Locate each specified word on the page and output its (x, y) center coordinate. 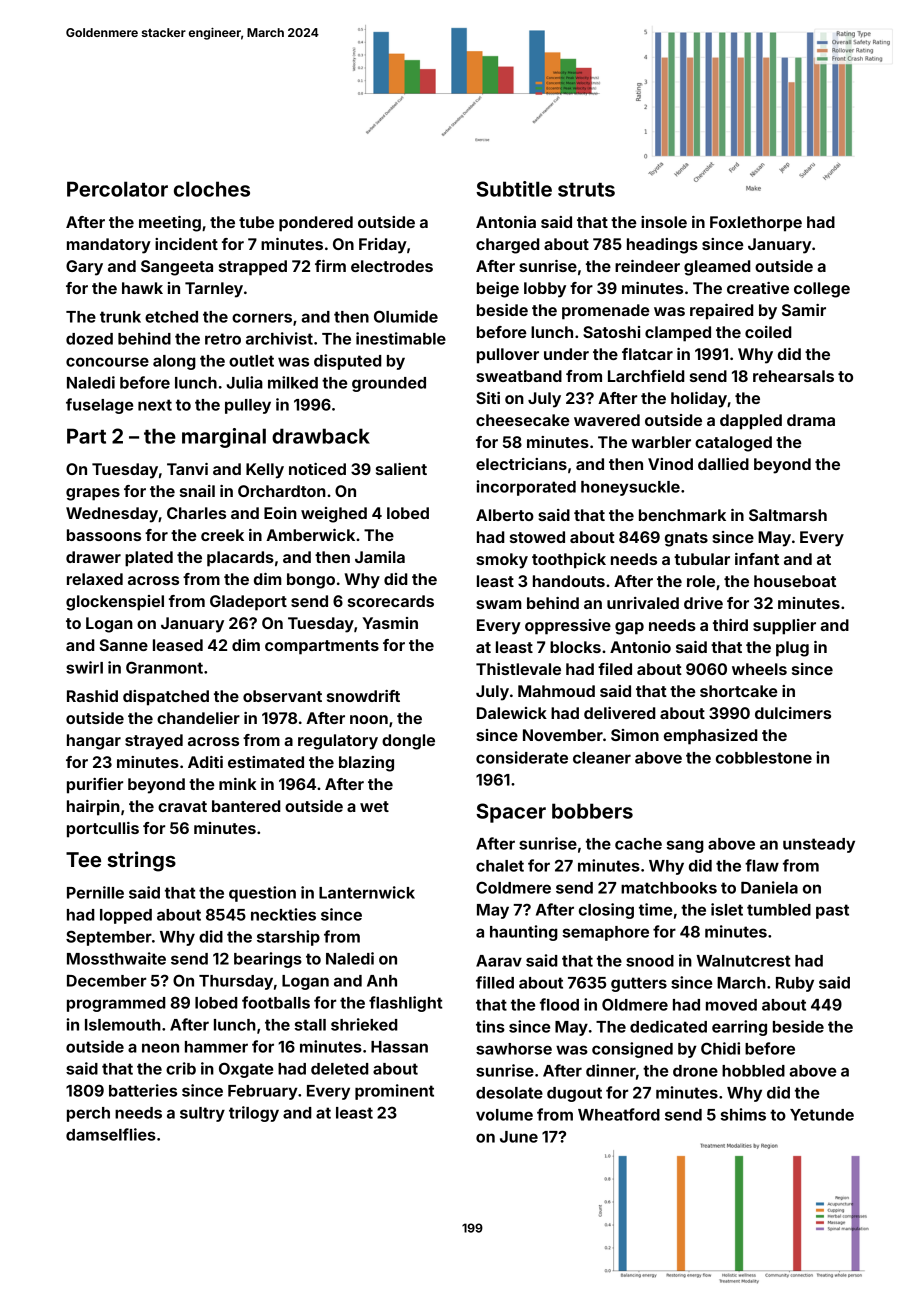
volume (504, 1115)
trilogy (254, 1114)
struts (586, 190)
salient (401, 469)
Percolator (117, 189)
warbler (661, 442)
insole (664, 222)
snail (197, 491)
